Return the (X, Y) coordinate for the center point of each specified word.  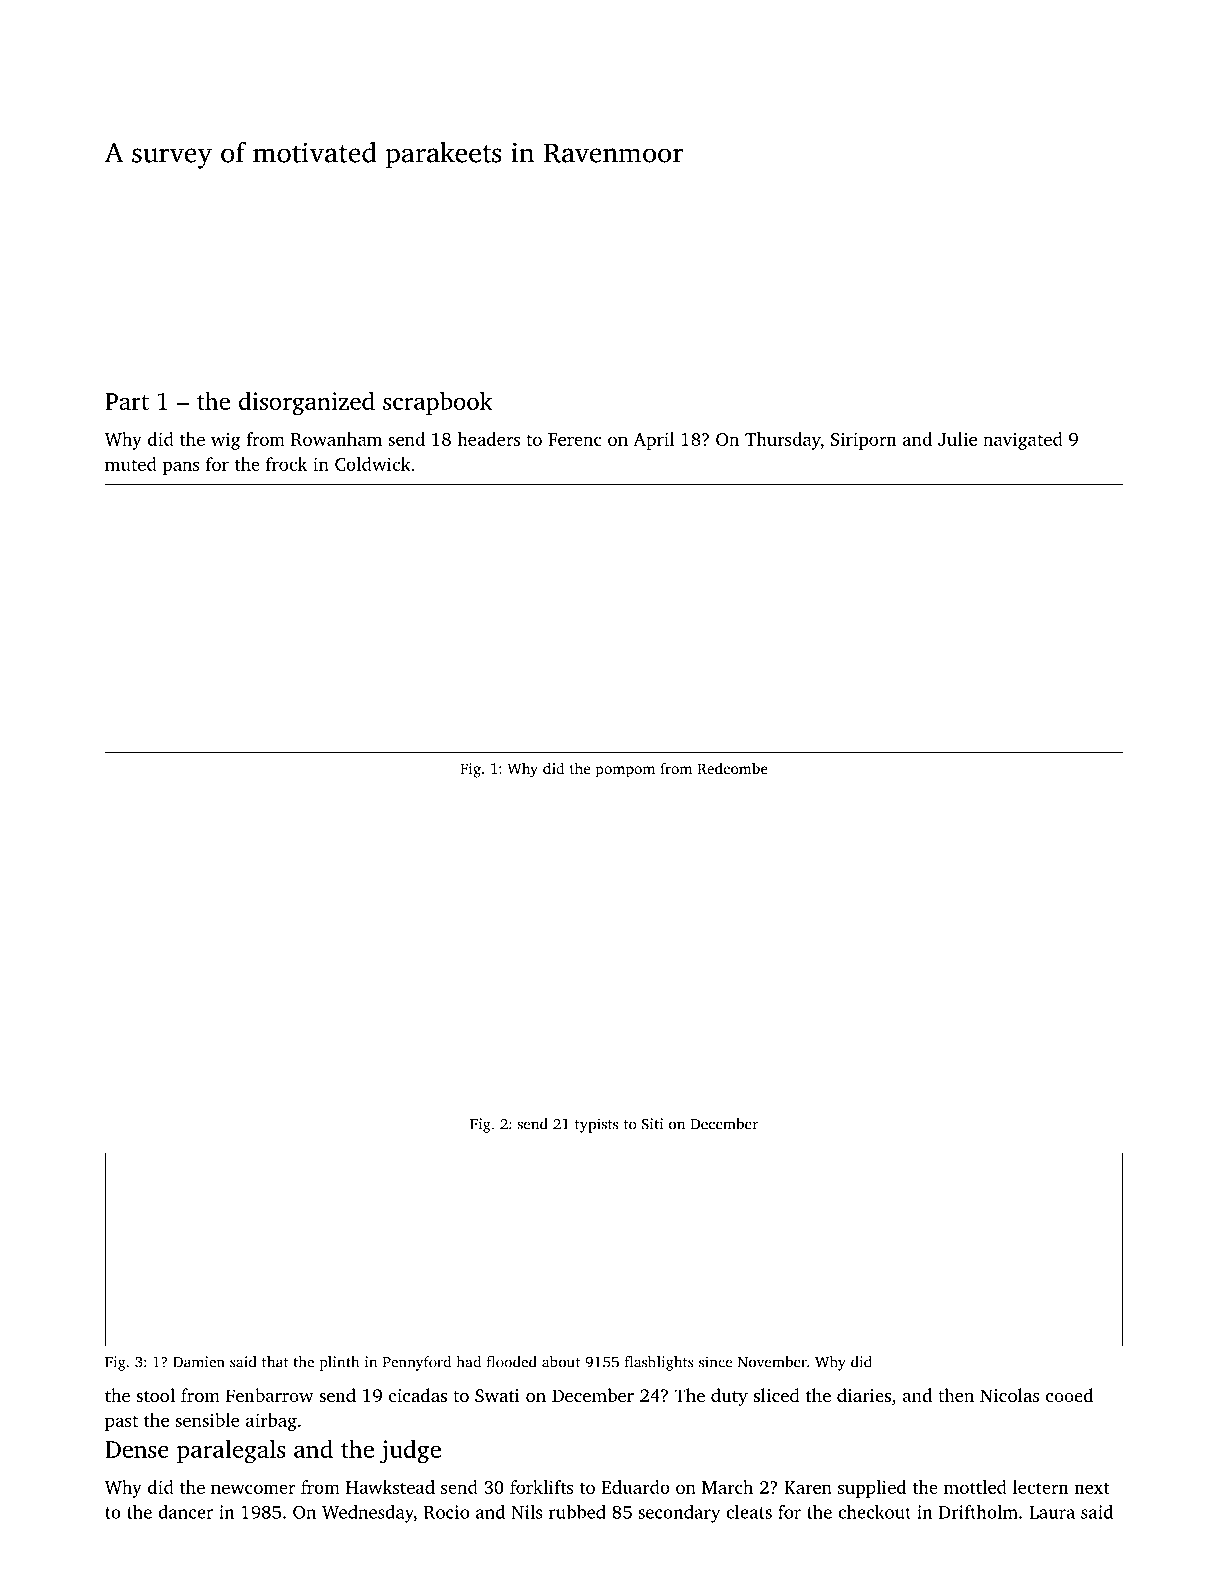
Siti (652, 1124)
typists (596, 1125)
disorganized (307, 403)
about (561, 1362)
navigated (1023, 441)
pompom (625, 772)
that (275, 1362)
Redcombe (732, 768)
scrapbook (438, 403)
